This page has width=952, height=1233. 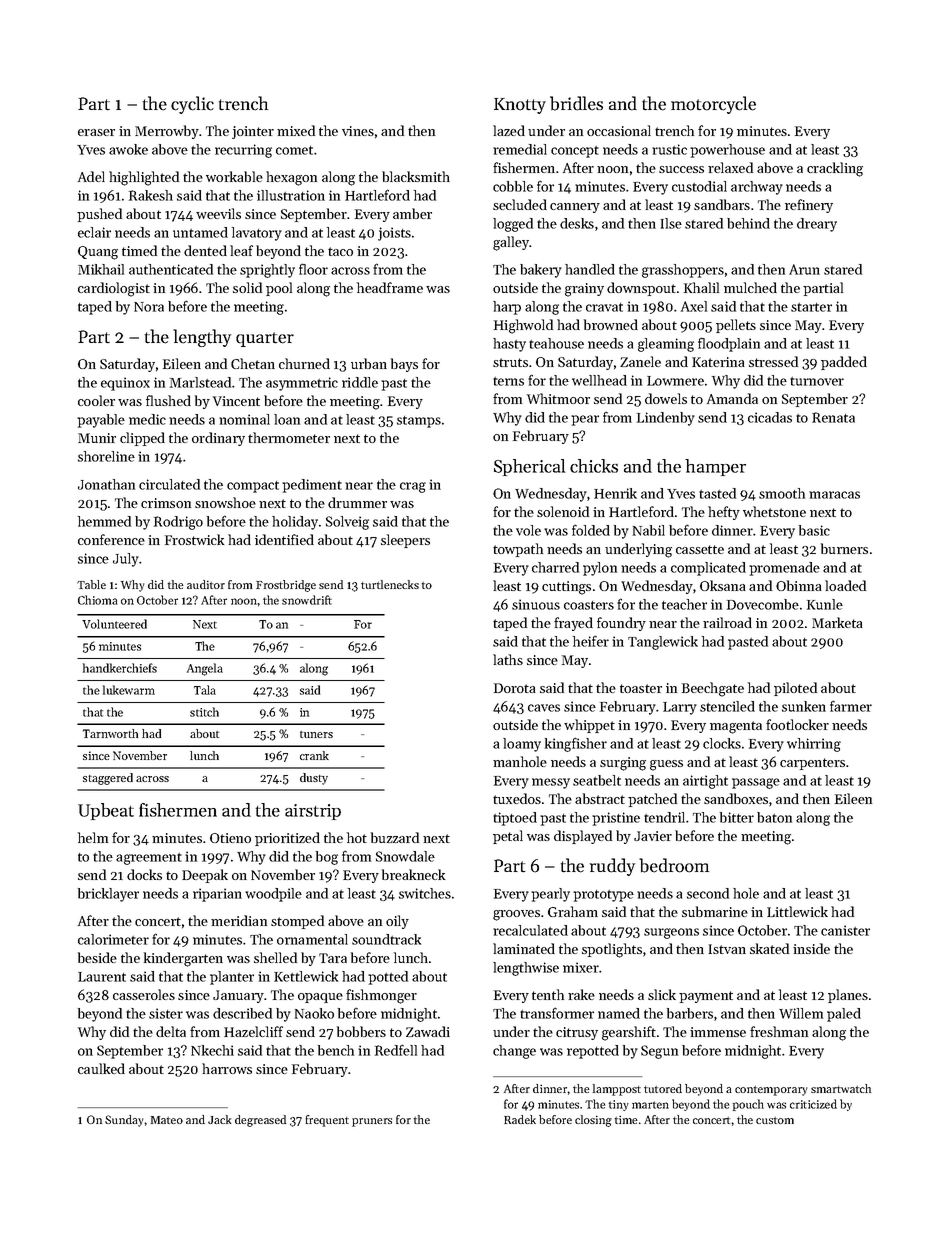 I want to click on displayed, so click(x=583, y=837).
